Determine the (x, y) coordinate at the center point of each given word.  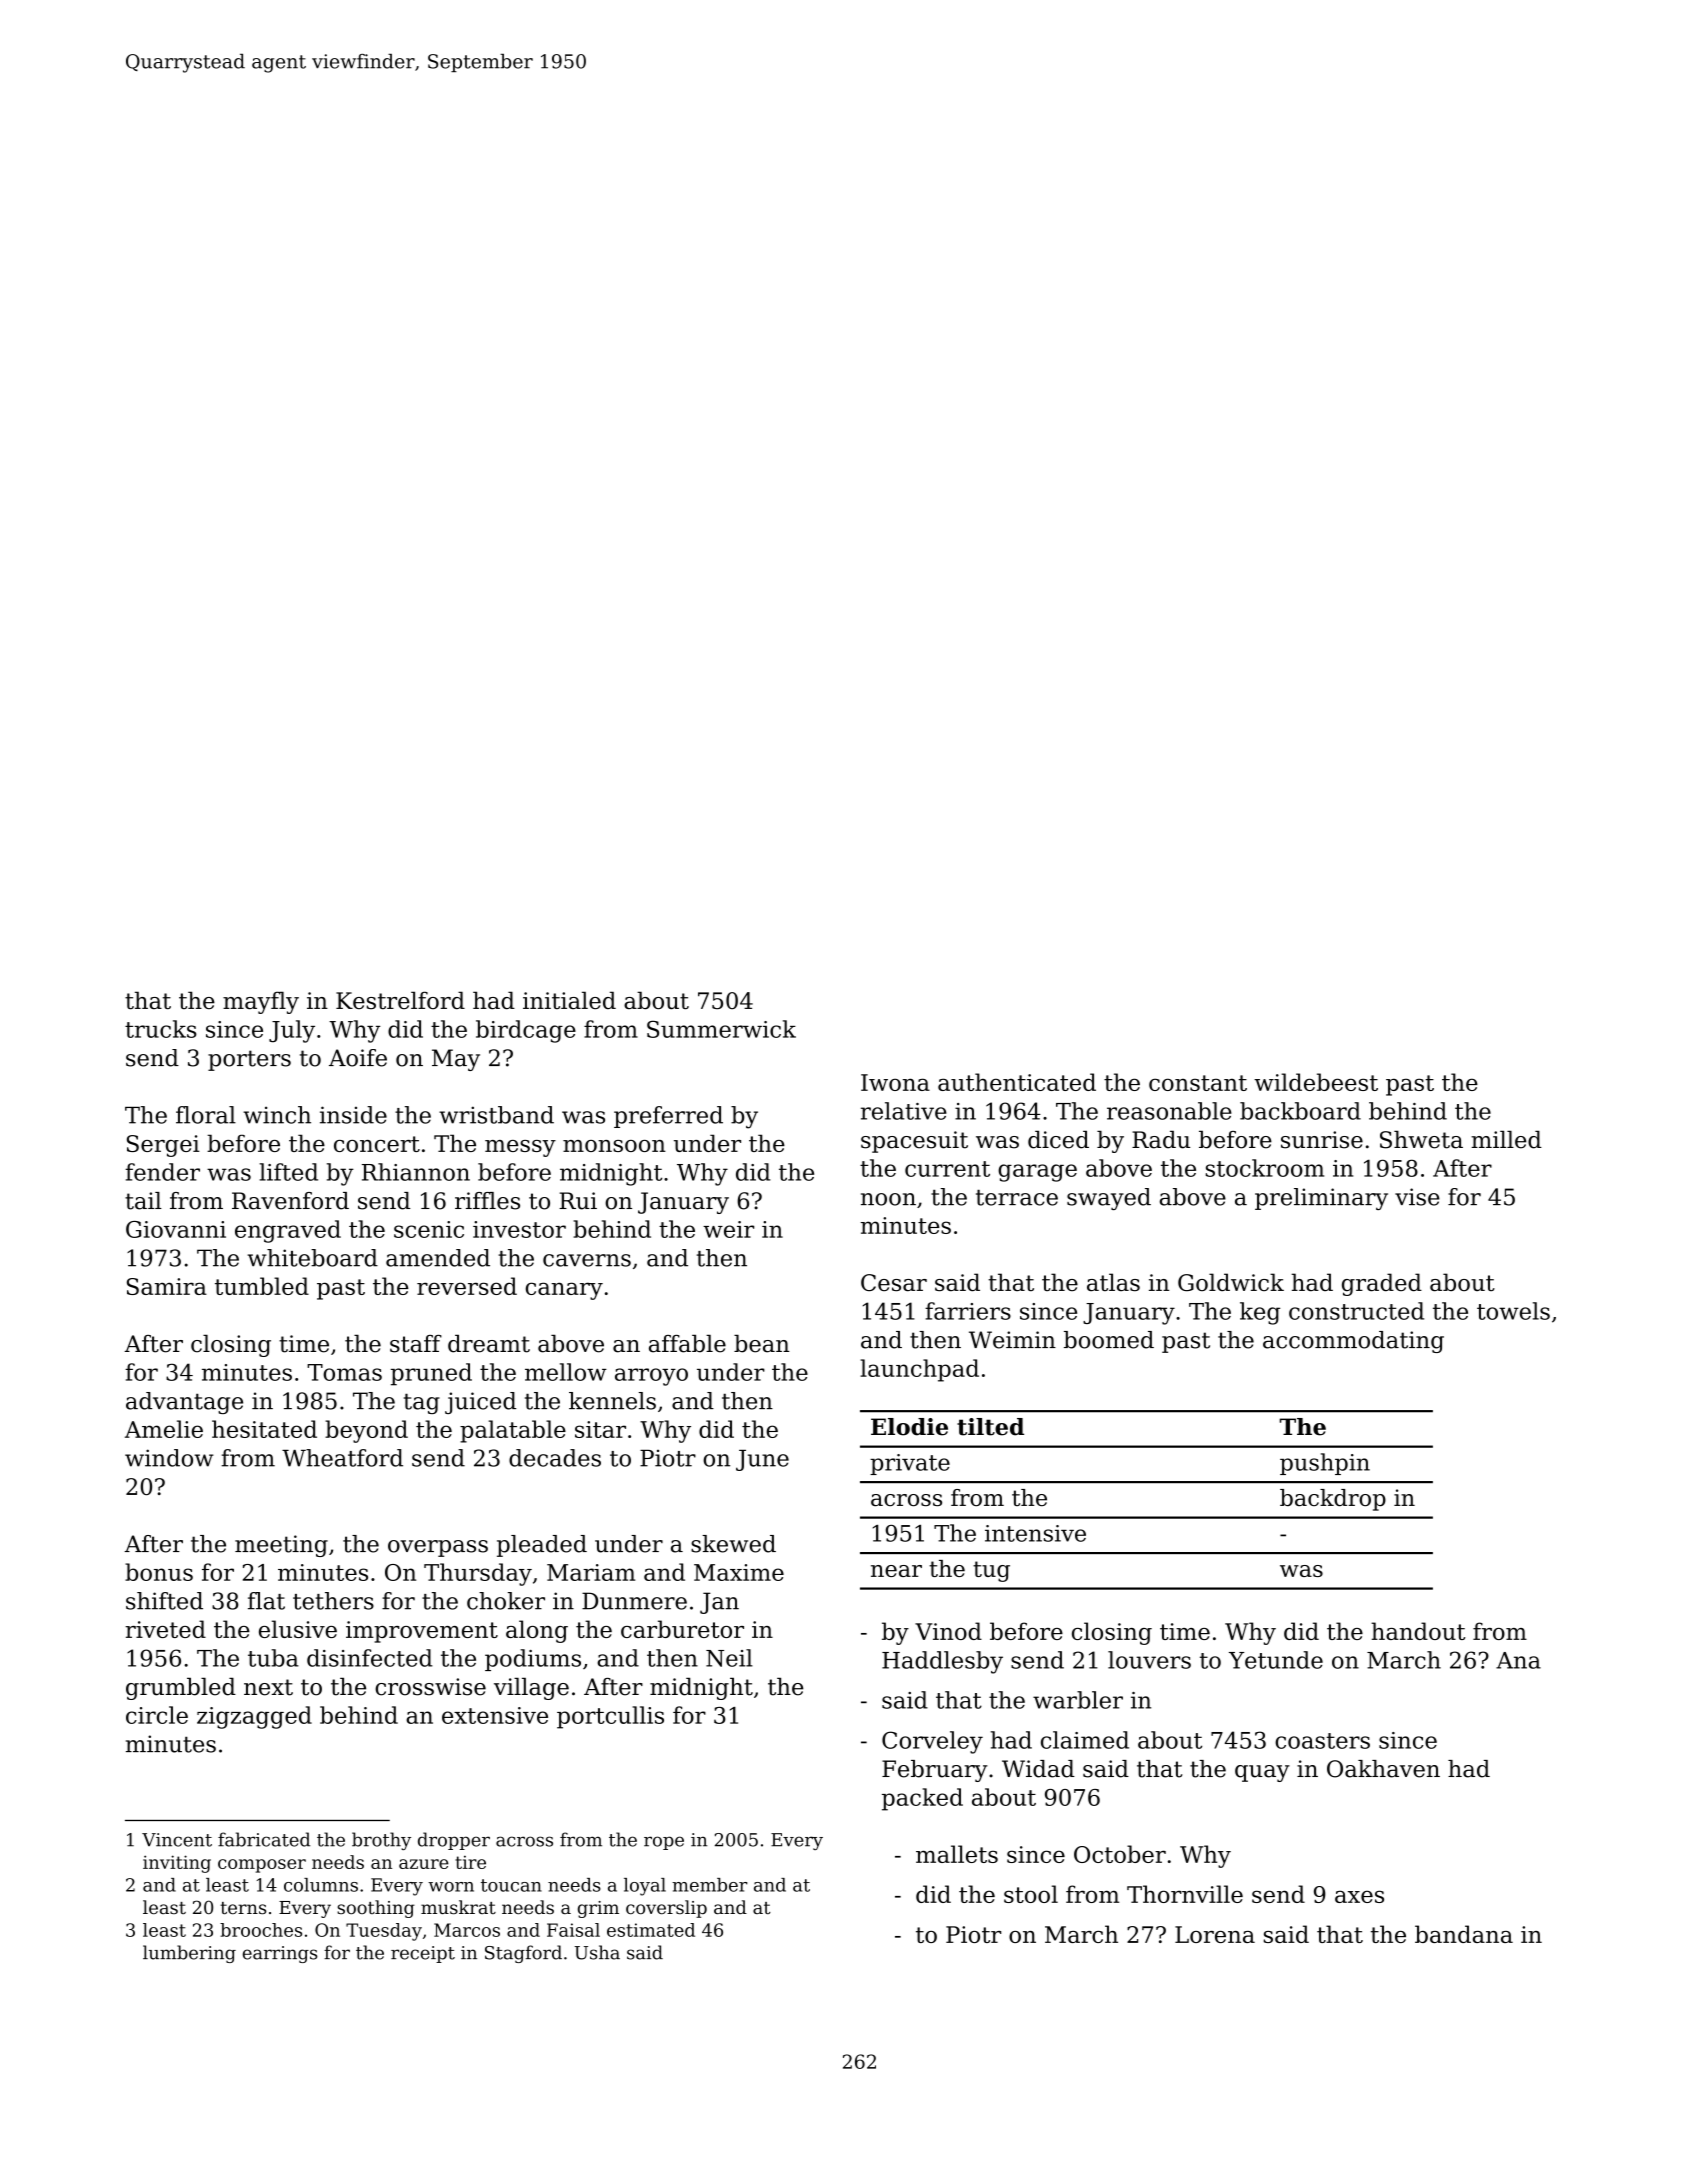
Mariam (591, 1572)
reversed (467, 1286)
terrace (1017, 1198)
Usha (597, 1952)
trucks (161, 1029)
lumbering (189, 1954)
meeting (281, 1546)
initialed (569, 1000)
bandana (1464, 1934)
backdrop (1333, 1500)
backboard (1300, 1111)
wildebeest (1316, 1082)
